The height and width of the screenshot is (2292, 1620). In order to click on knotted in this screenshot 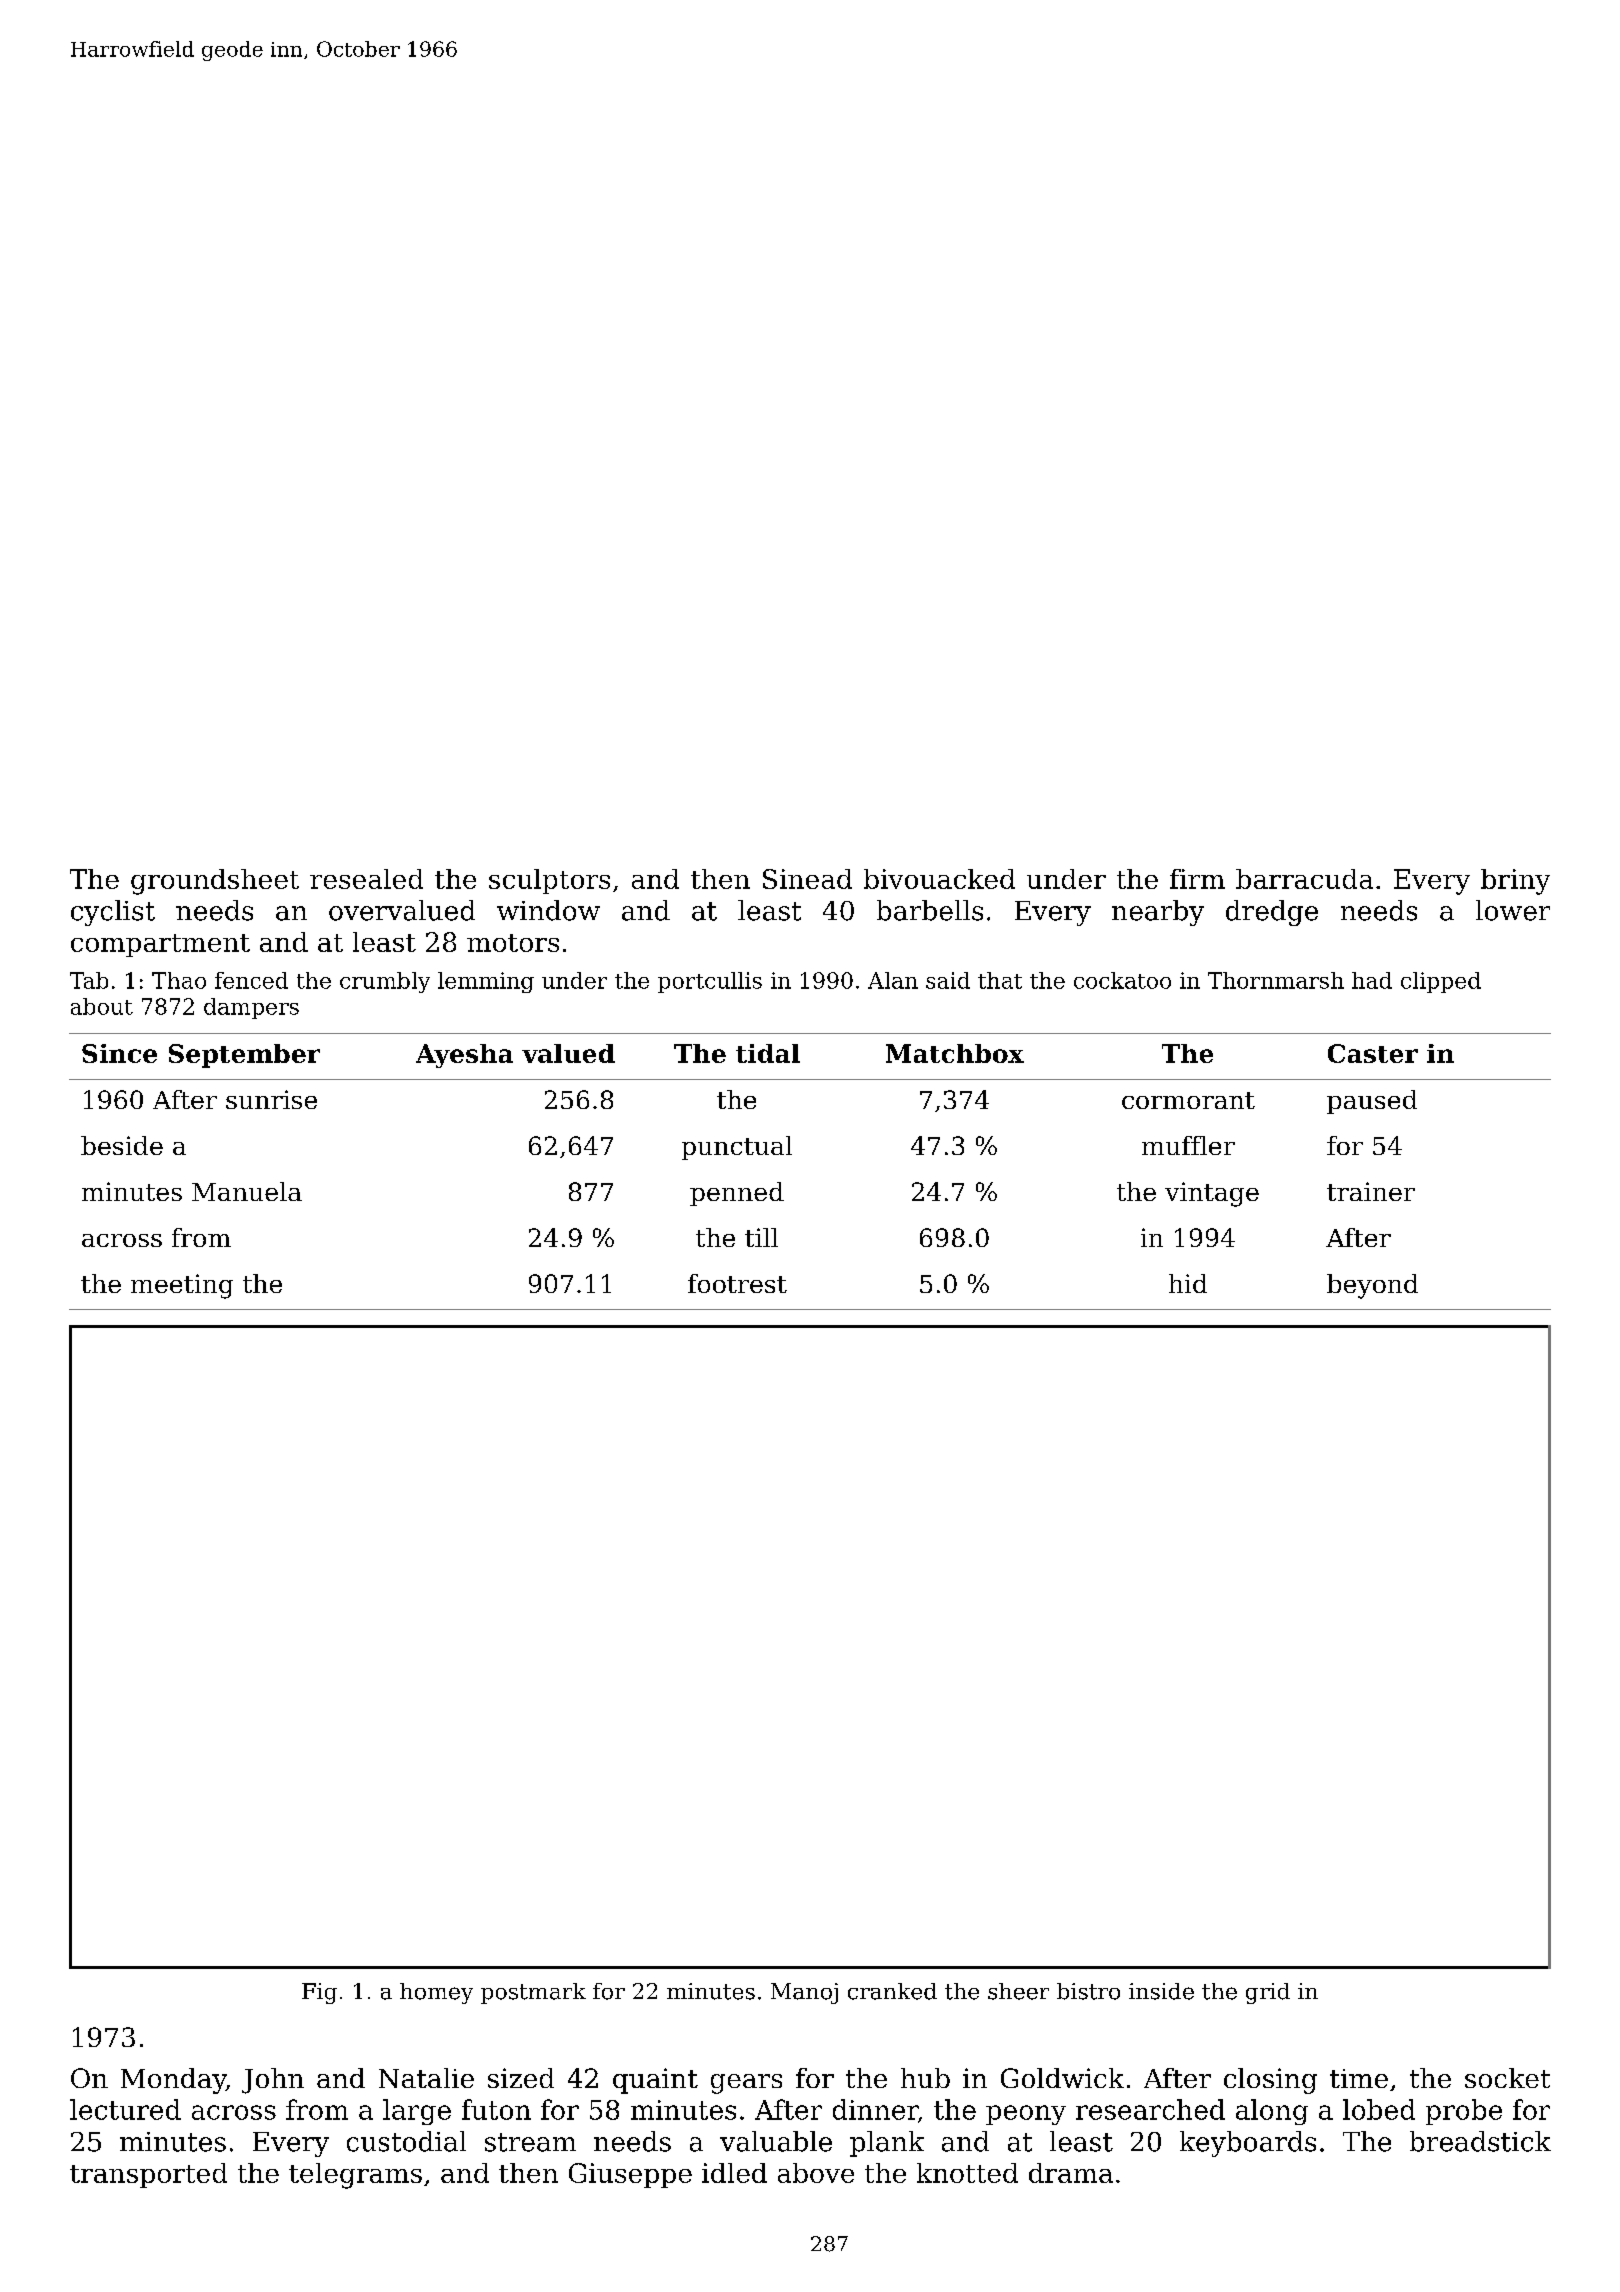, I will do `click(967, 2173)`.
